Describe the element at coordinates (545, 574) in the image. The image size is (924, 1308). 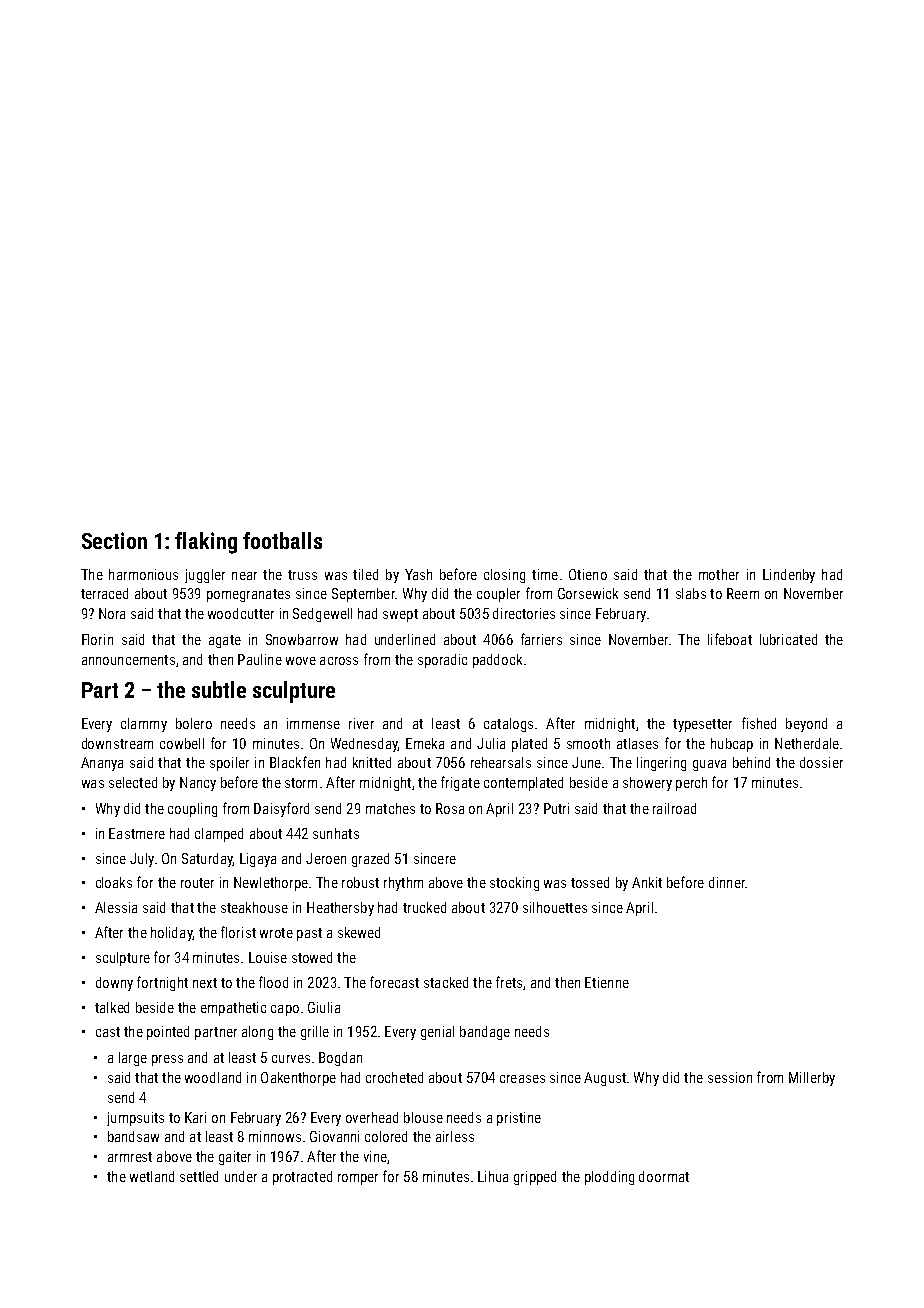
I see `time` at that location.
